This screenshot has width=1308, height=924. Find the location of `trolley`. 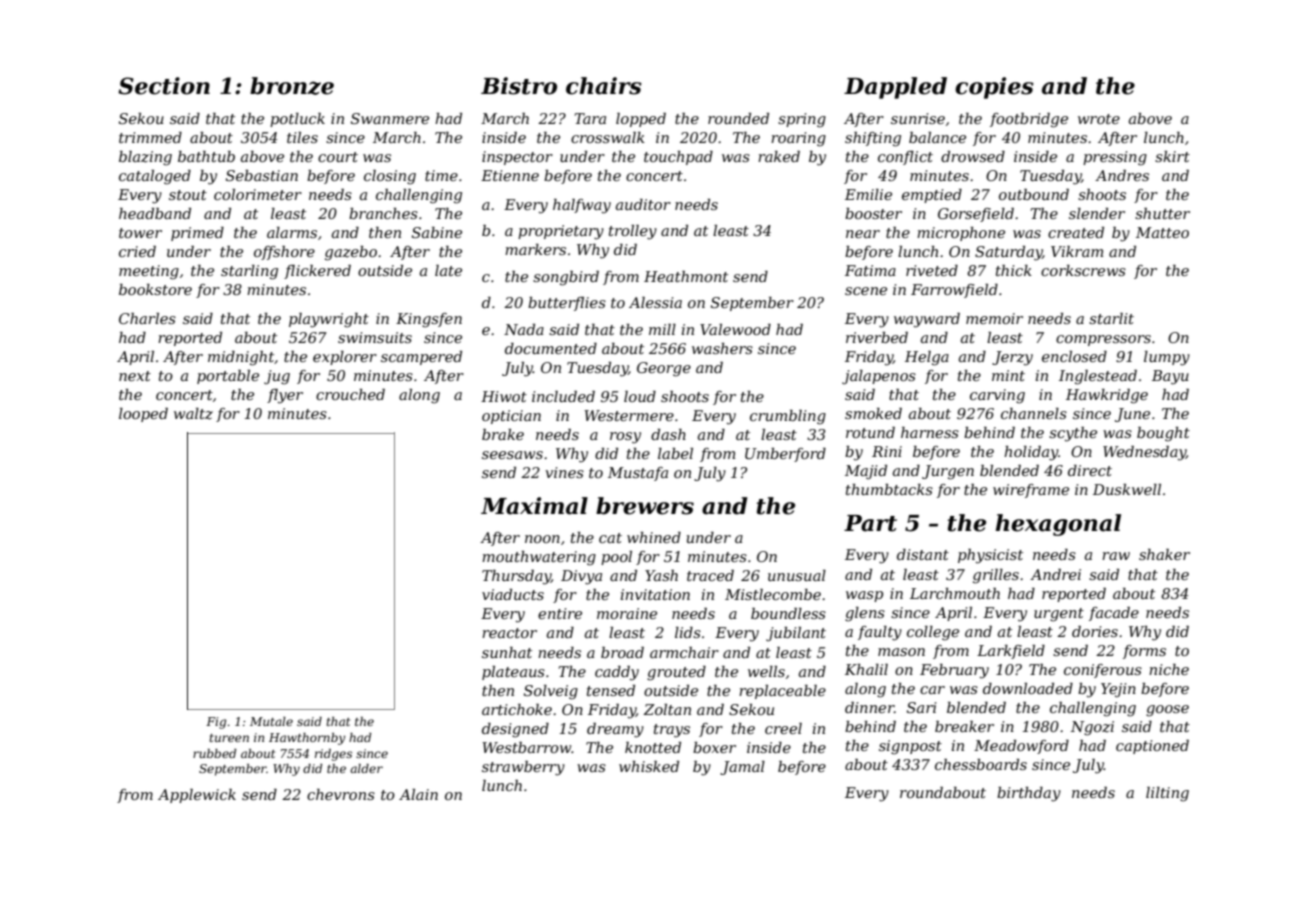

trolley is located at coordinates (633, 232).
